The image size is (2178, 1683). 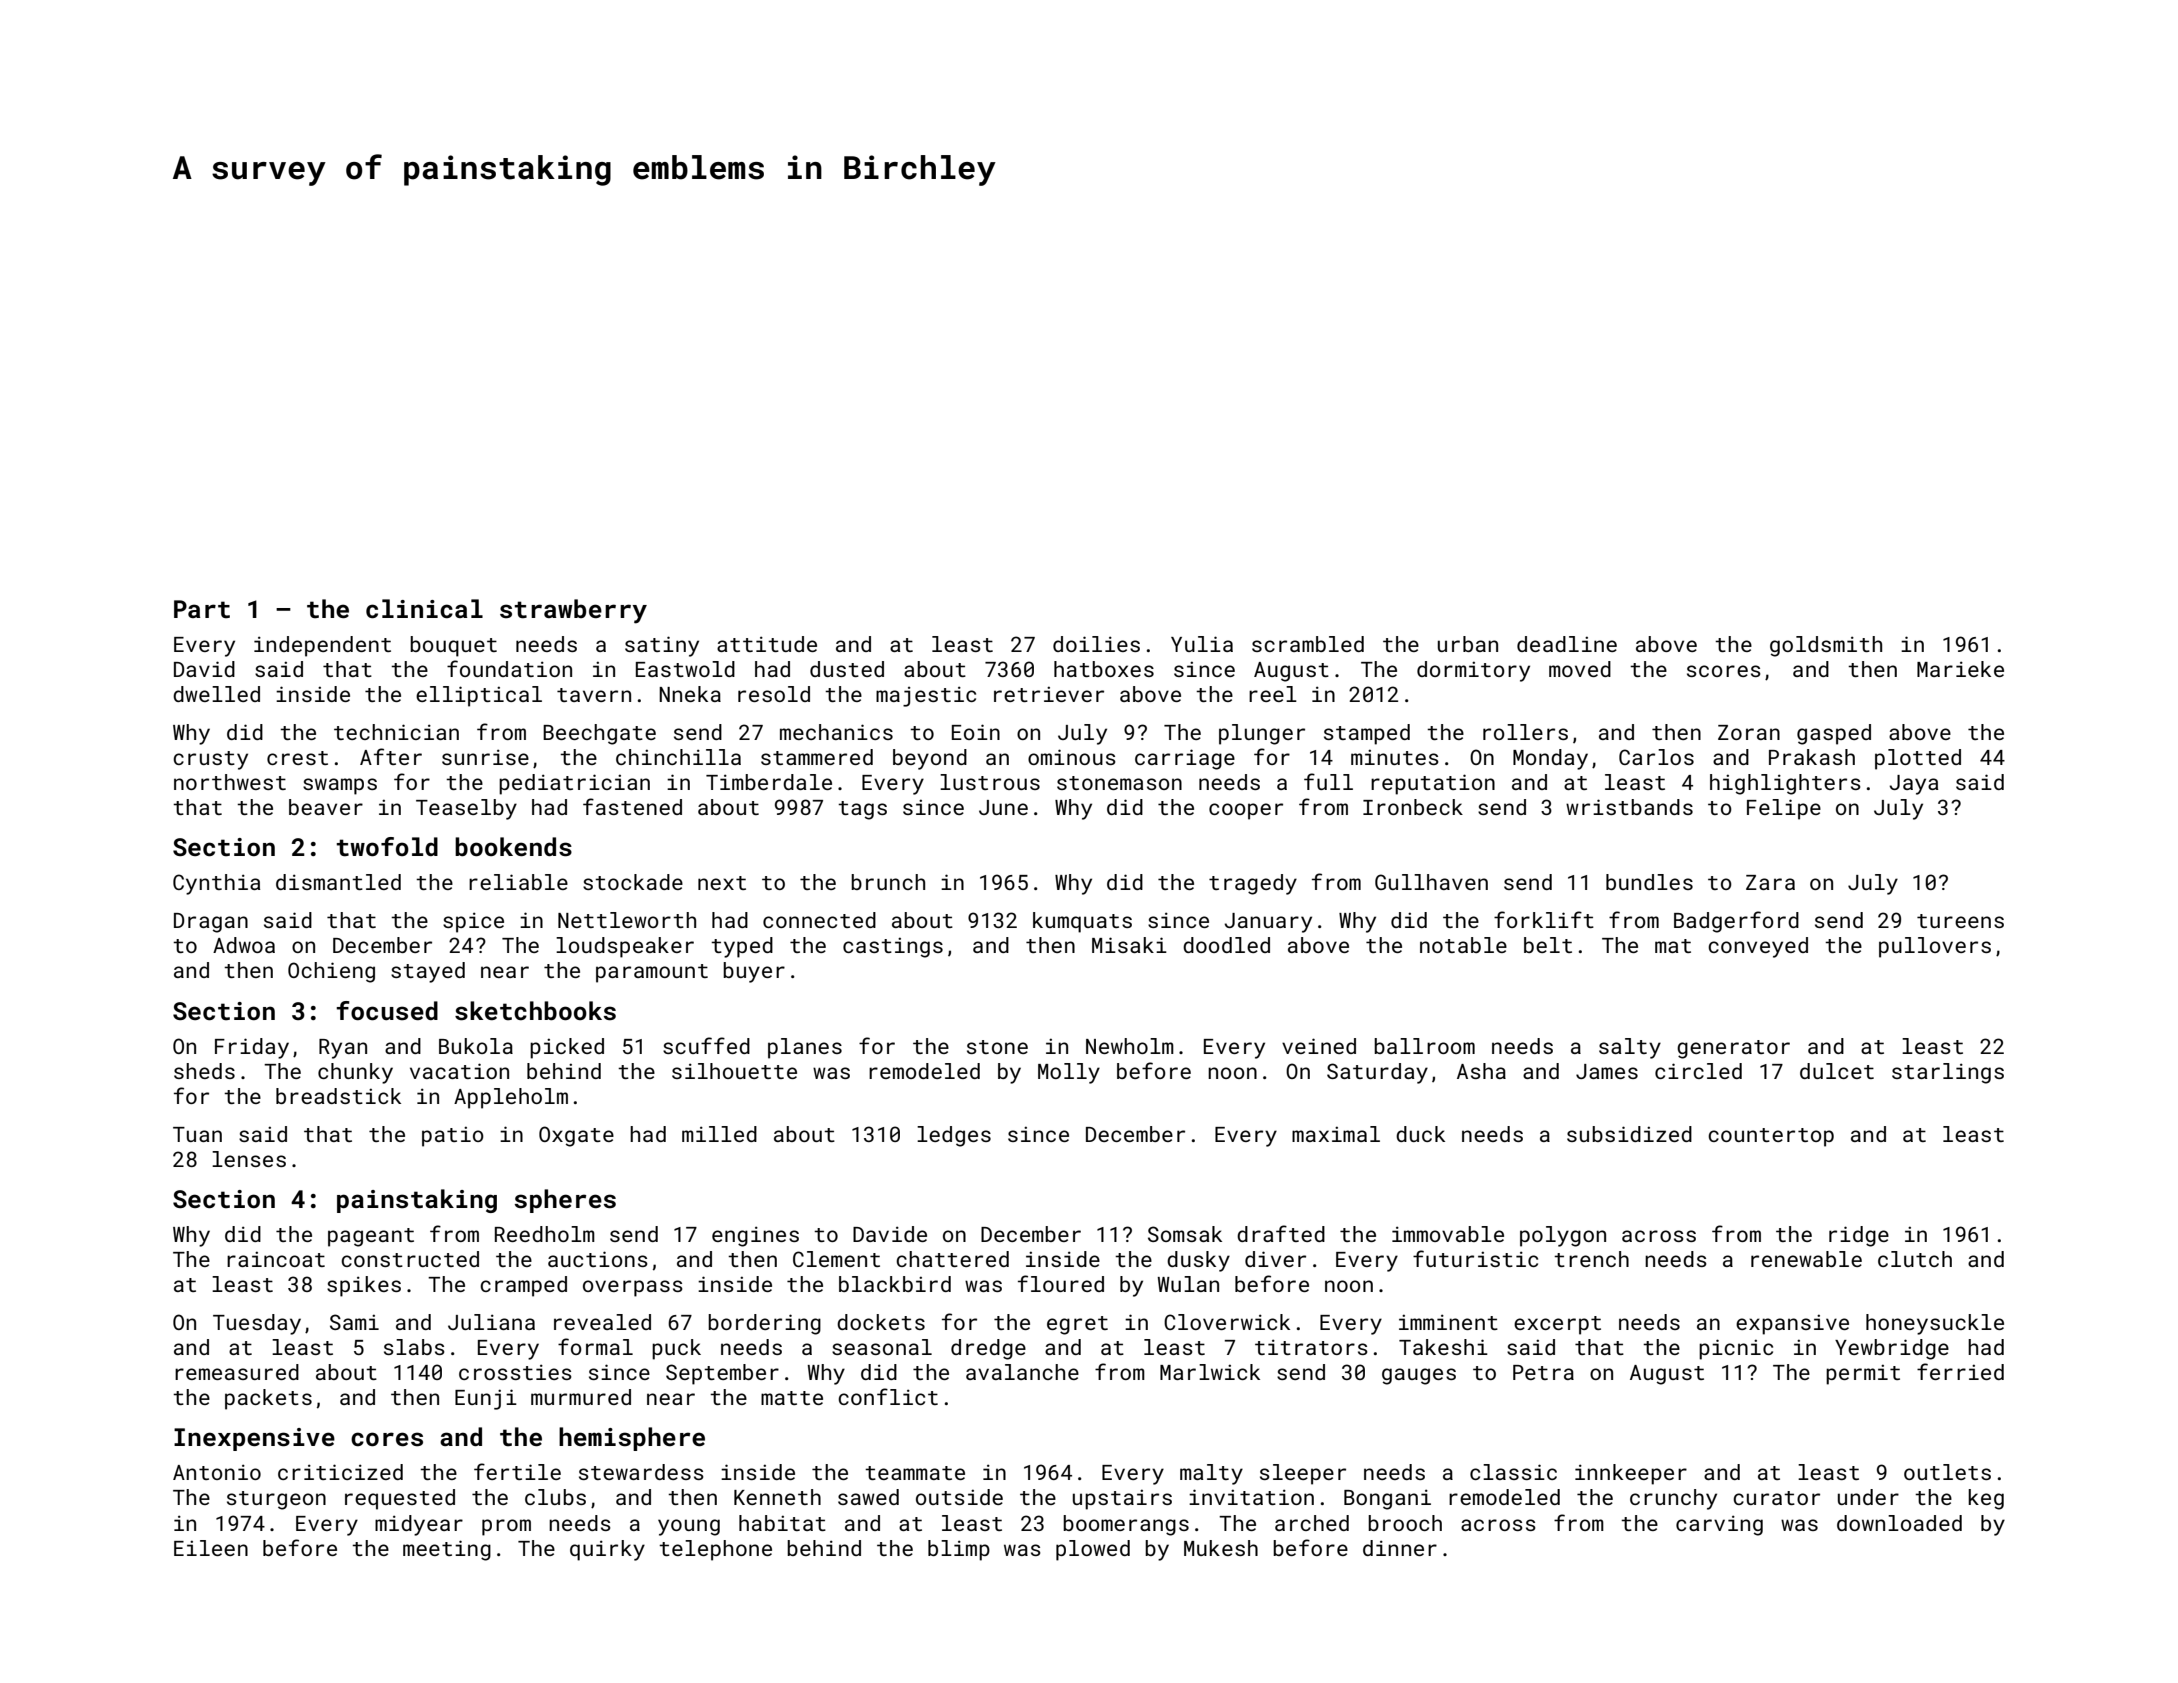 What do you see at coordinates (1563, 1236) in the screenshot?
I see `polygon` at bounding box center [1563, 1236].
